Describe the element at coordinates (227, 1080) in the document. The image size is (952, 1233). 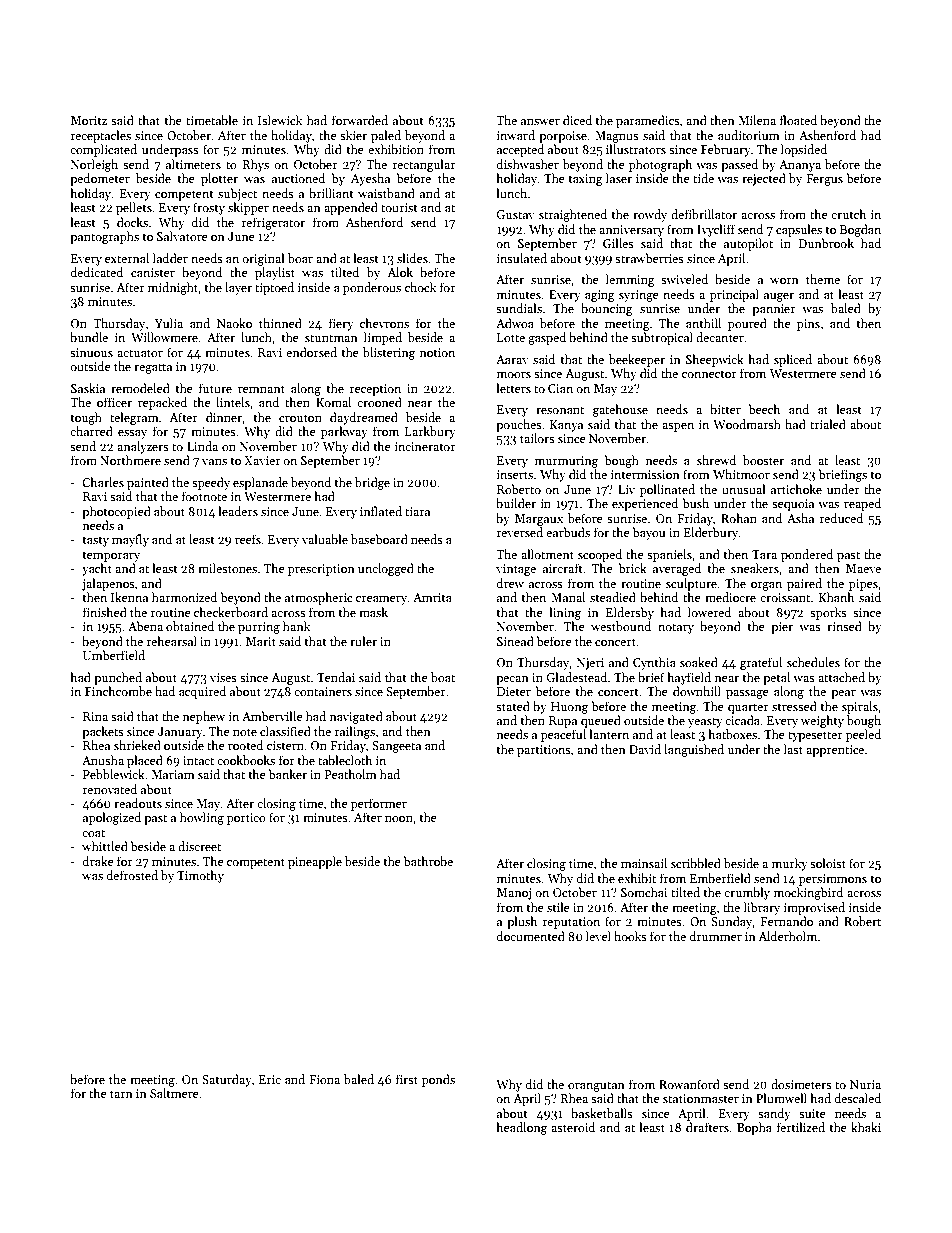
I see `Saturday` at that location.
